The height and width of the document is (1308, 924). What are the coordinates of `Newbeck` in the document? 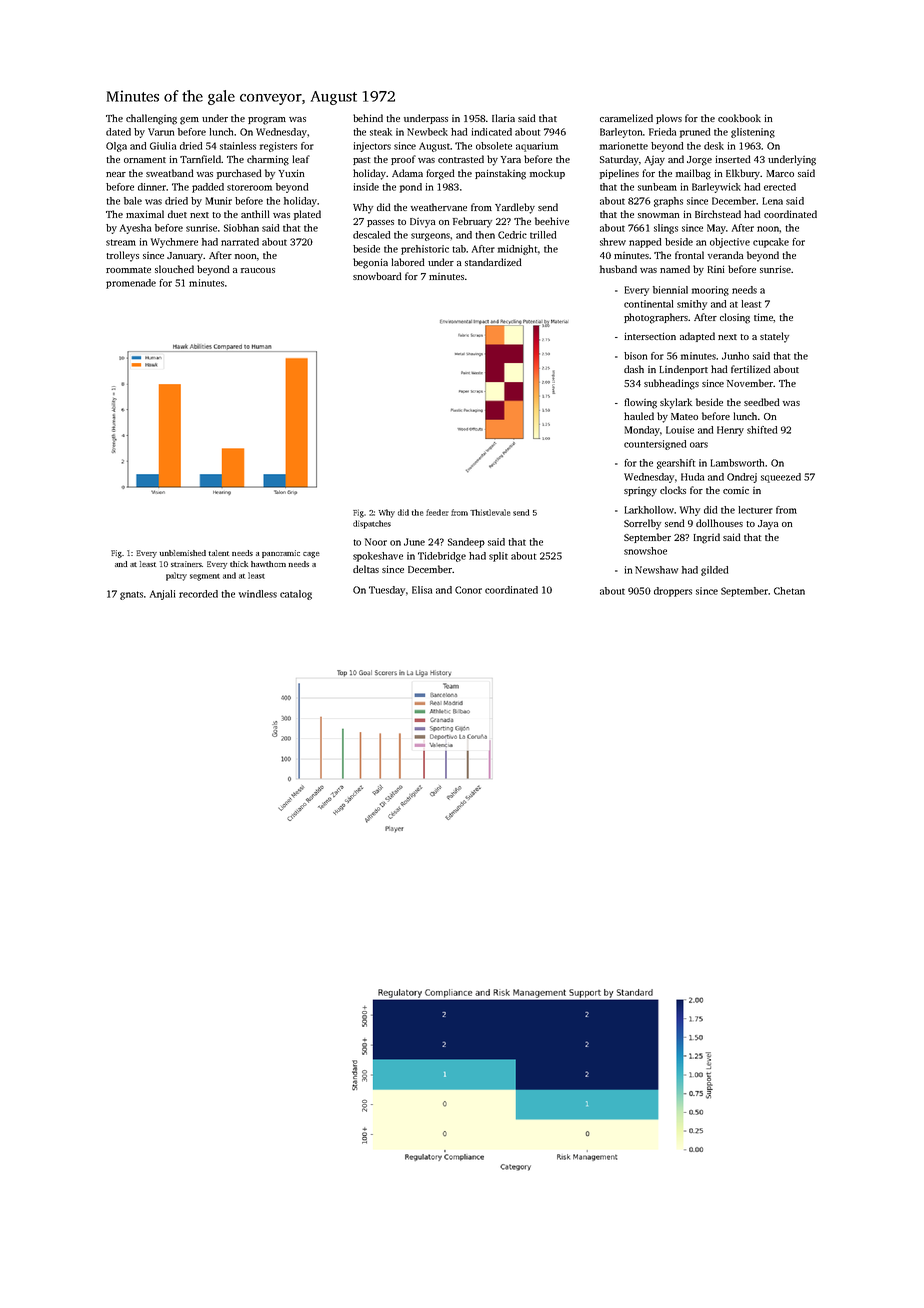 It's located at (427, 132).
